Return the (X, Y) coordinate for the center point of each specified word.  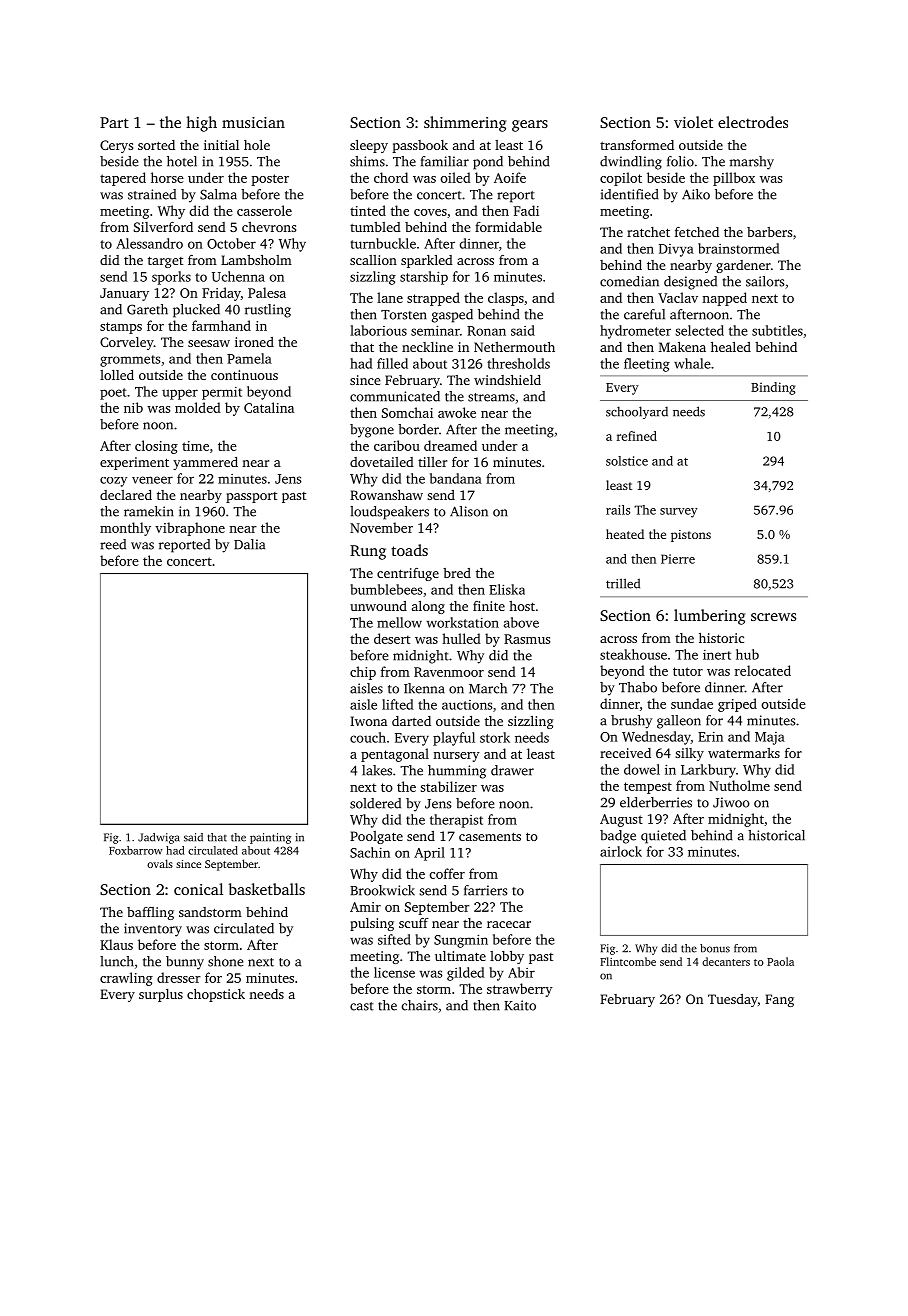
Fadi (526, 210)
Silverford (163, 227)
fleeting (647, 365)
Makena (682, 347)
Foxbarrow (136, 850)
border (418, 429)
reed (113, 544)
